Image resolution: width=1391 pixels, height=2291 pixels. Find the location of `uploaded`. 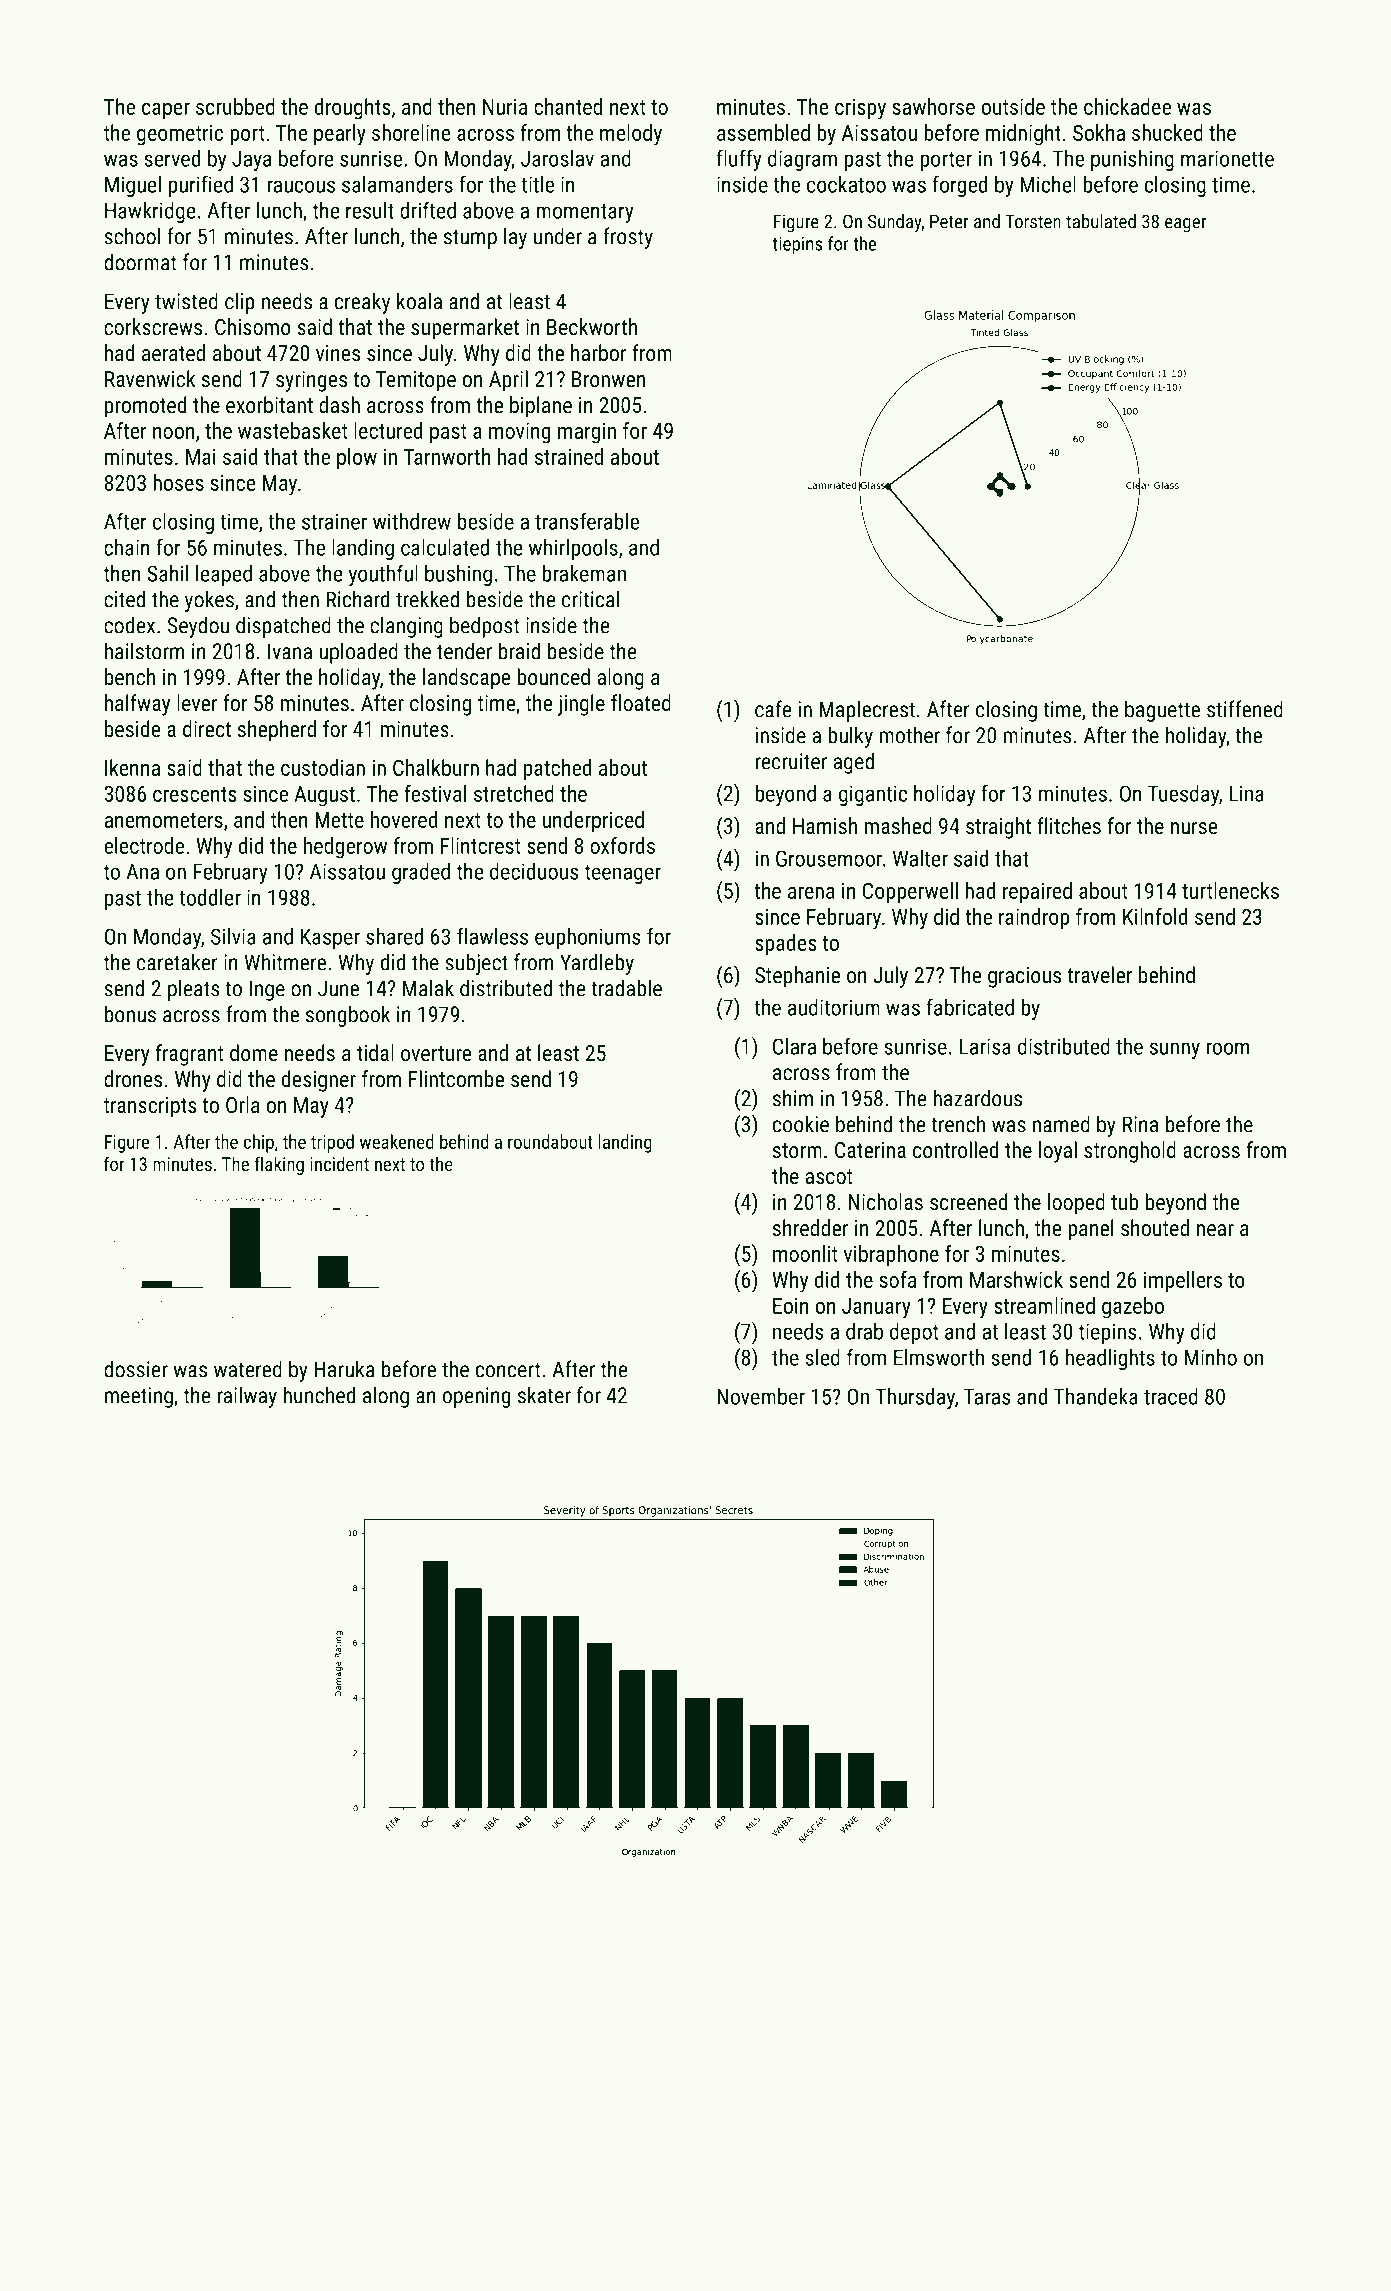

uploaded is located at coordinates (358, 653).
